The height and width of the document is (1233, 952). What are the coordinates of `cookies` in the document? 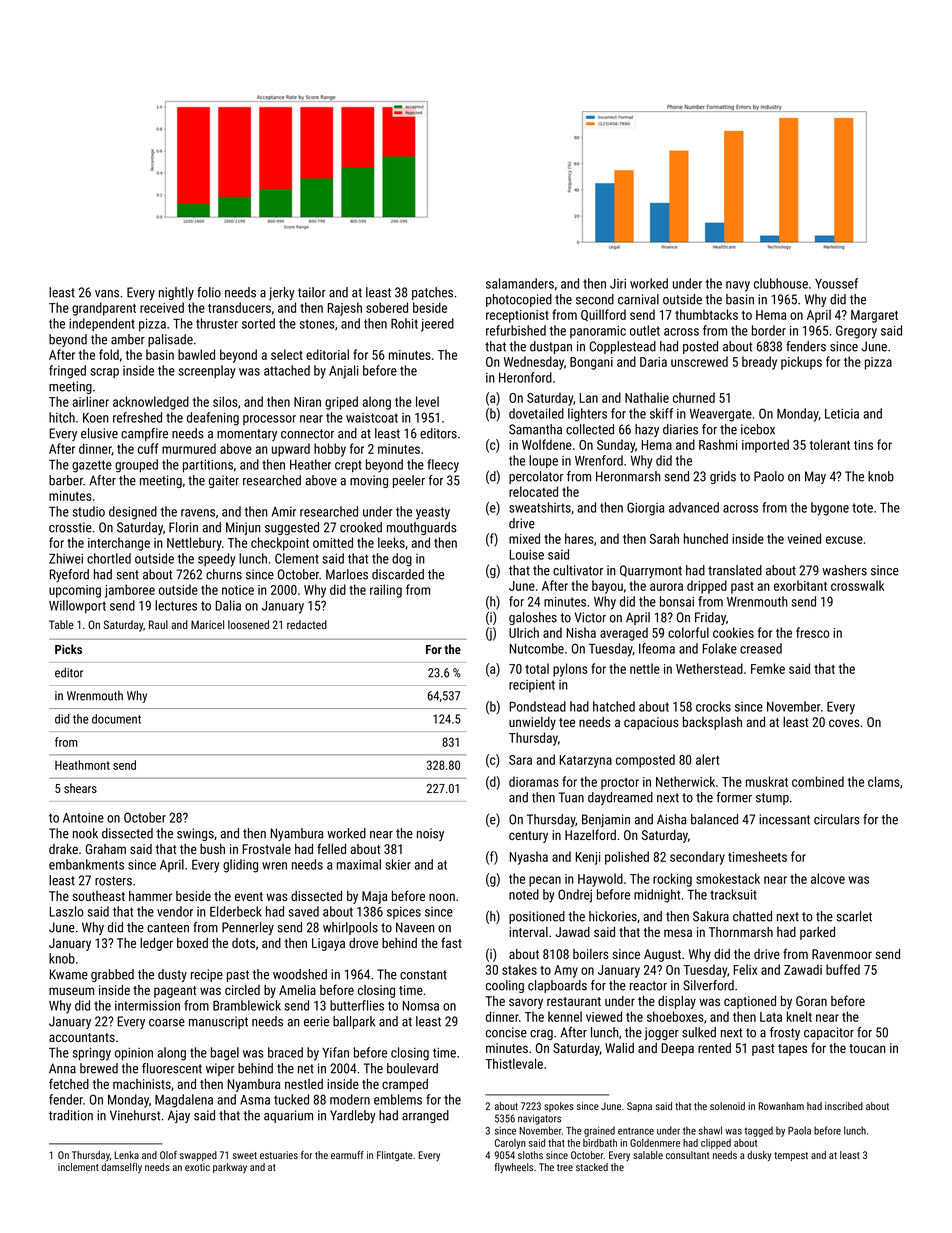 It's located at (733, 632).
